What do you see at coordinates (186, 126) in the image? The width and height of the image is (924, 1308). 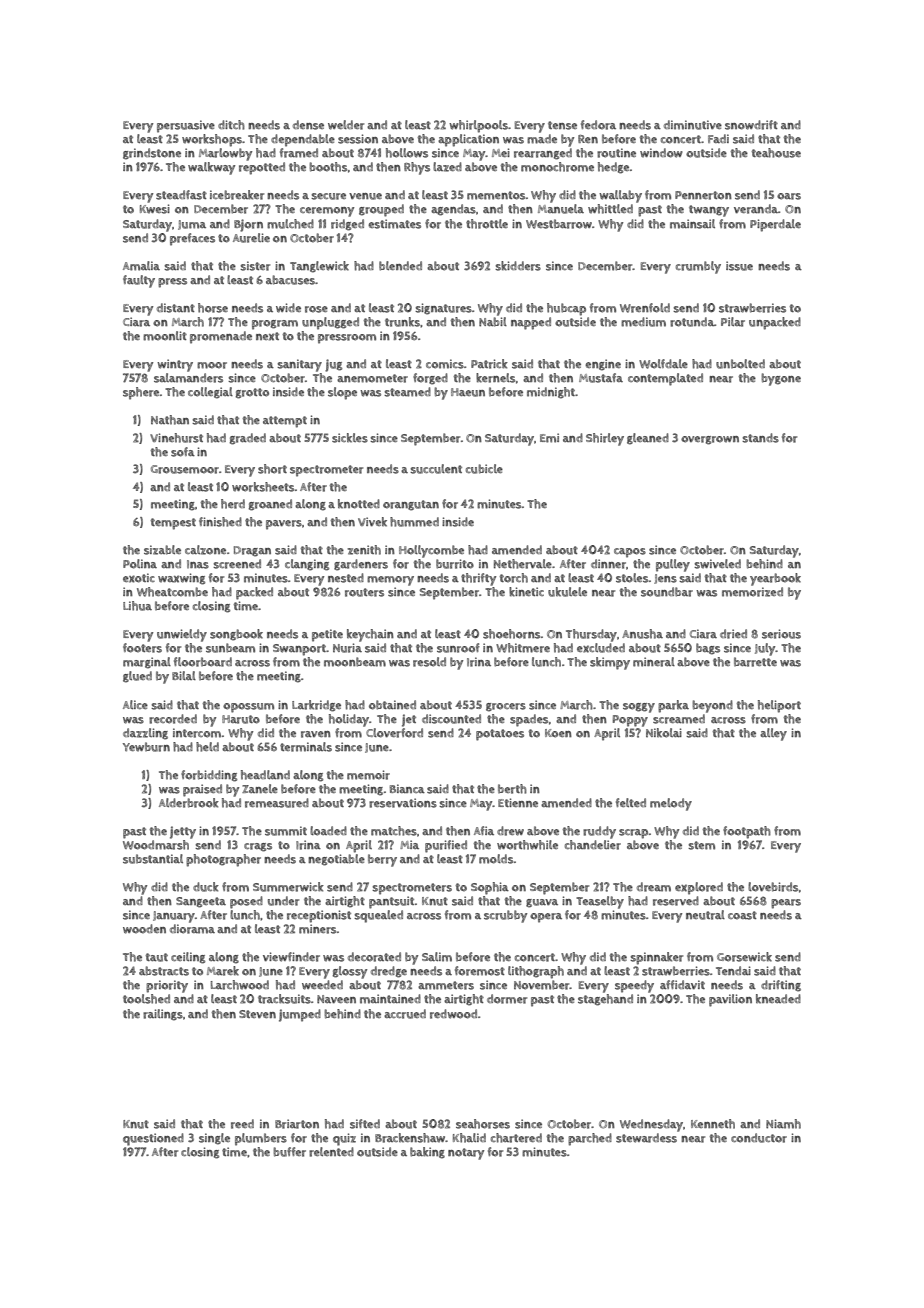 I see `persuasive` at bounding box center [186, 126].
